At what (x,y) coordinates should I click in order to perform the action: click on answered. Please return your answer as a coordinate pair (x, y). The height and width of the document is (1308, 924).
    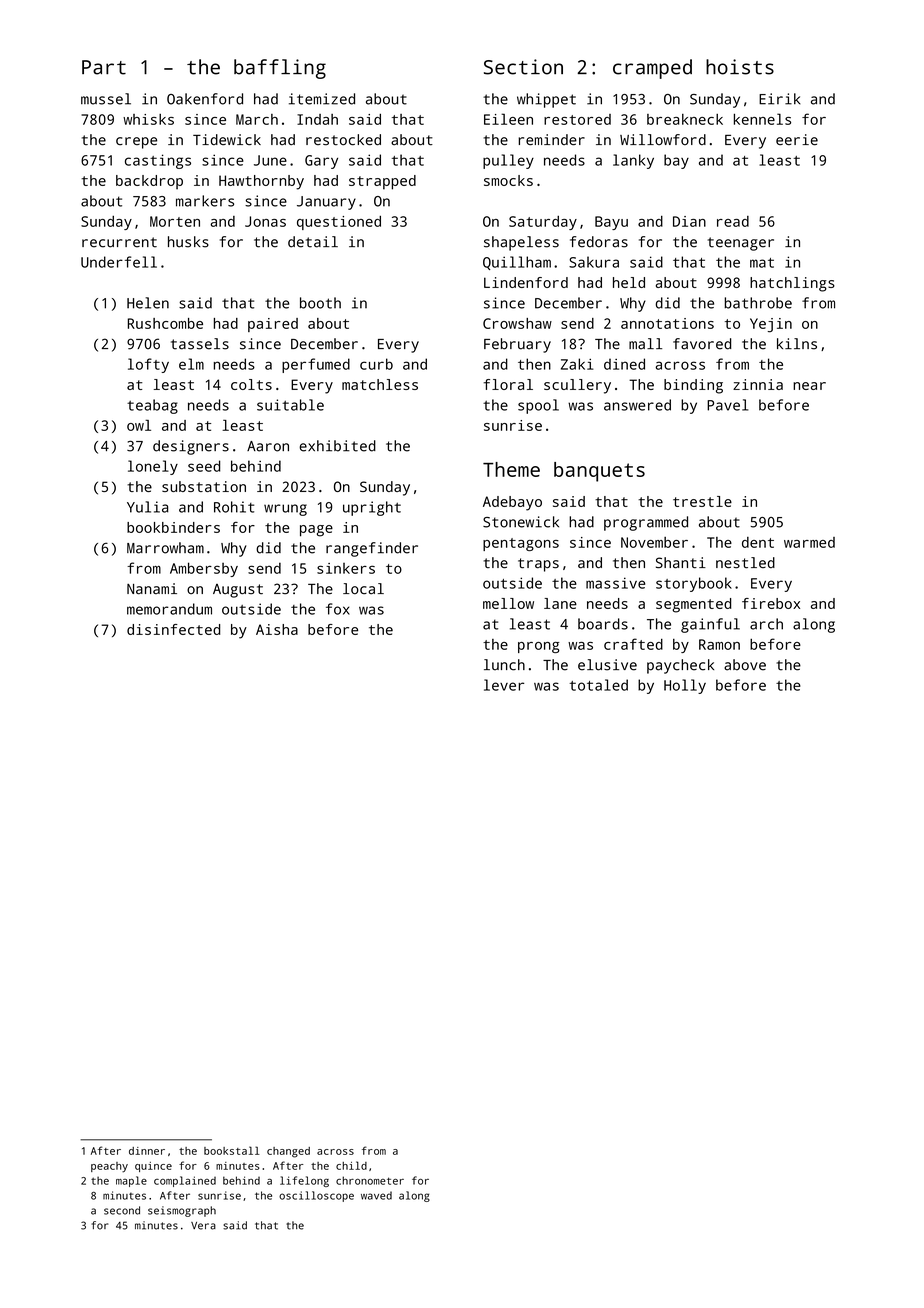
    Looking at the image, I should click on (637, 405).
